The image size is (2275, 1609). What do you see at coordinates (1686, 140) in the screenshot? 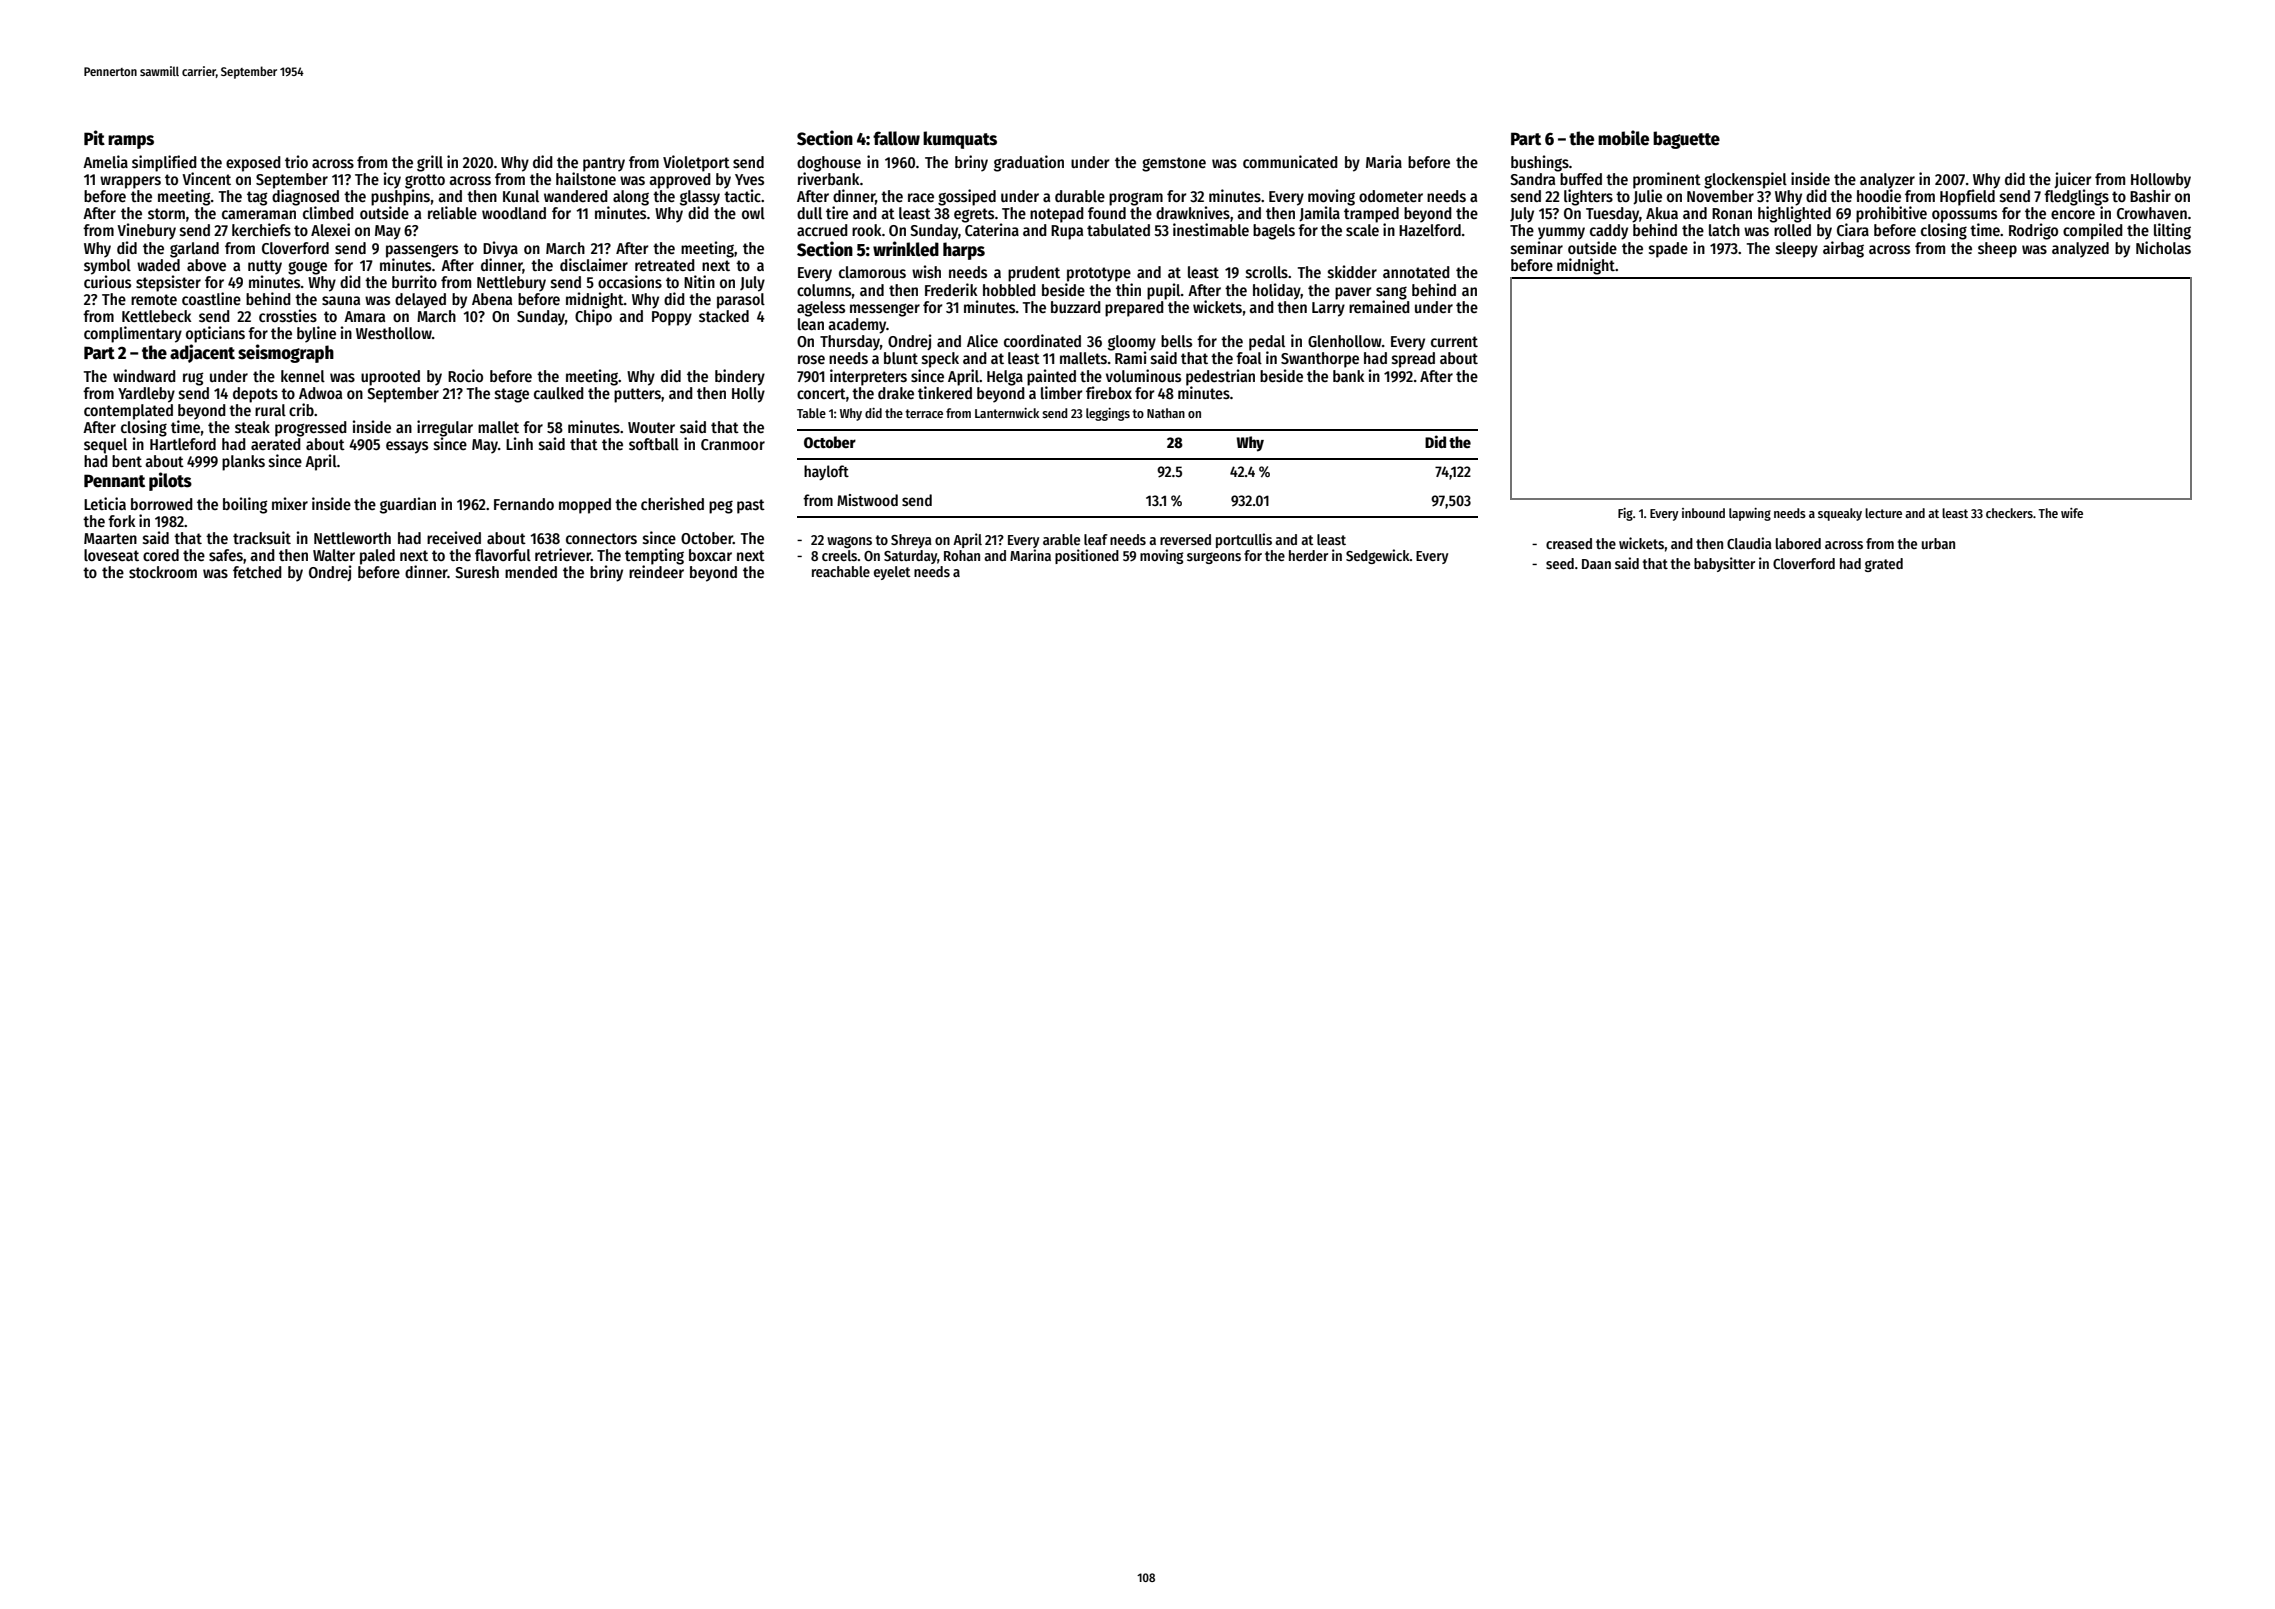
I see `baguette` at bounding box center [1686, 140].
